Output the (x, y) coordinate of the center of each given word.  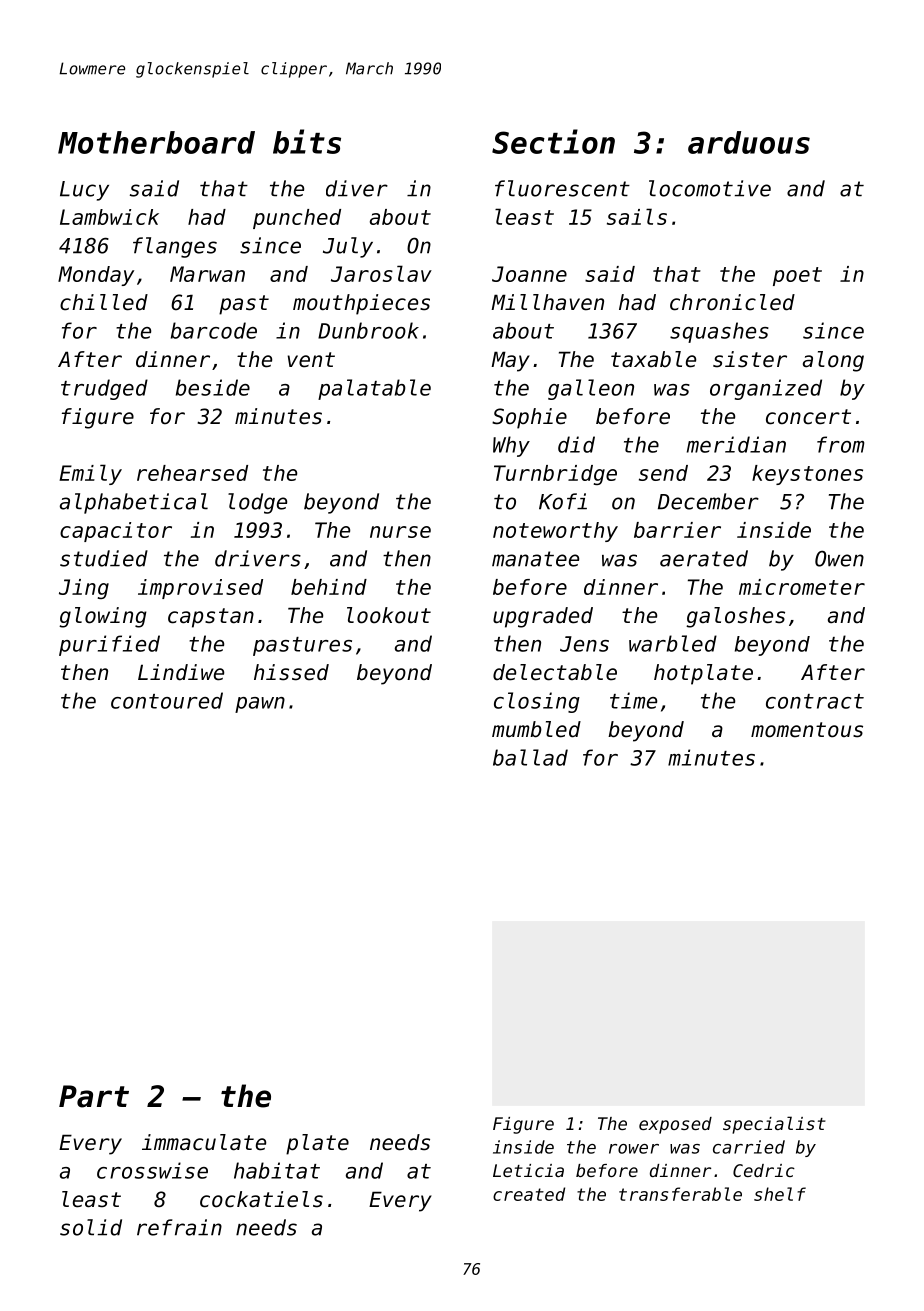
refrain (179, 1227)
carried (749, 1147)
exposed (675, 1125)
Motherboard (156, 142)
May (510, 361)
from (840, 444)
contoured (167, 700)
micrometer (802, 587)
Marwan (207, 274)
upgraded (543, 617)
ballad (530, 757)
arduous (749, 142)
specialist (774, 1125)
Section (553, 141)
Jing (84, 589)
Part (94, 1096)
